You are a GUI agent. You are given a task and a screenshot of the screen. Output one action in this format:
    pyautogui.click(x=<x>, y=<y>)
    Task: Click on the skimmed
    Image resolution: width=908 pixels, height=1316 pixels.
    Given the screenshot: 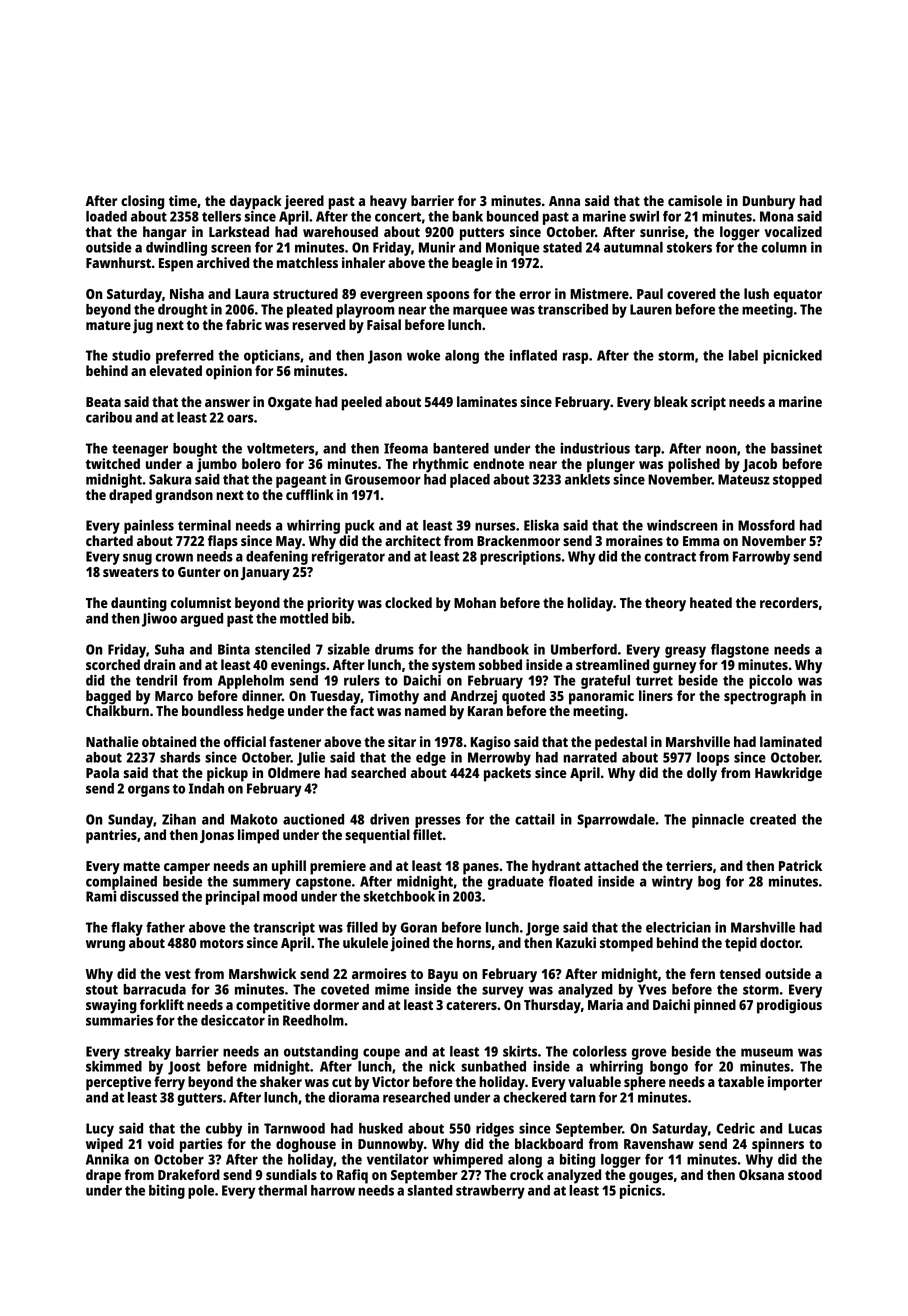 What is the action you would take?
    pyautogui.click(x=114, y=1066)
